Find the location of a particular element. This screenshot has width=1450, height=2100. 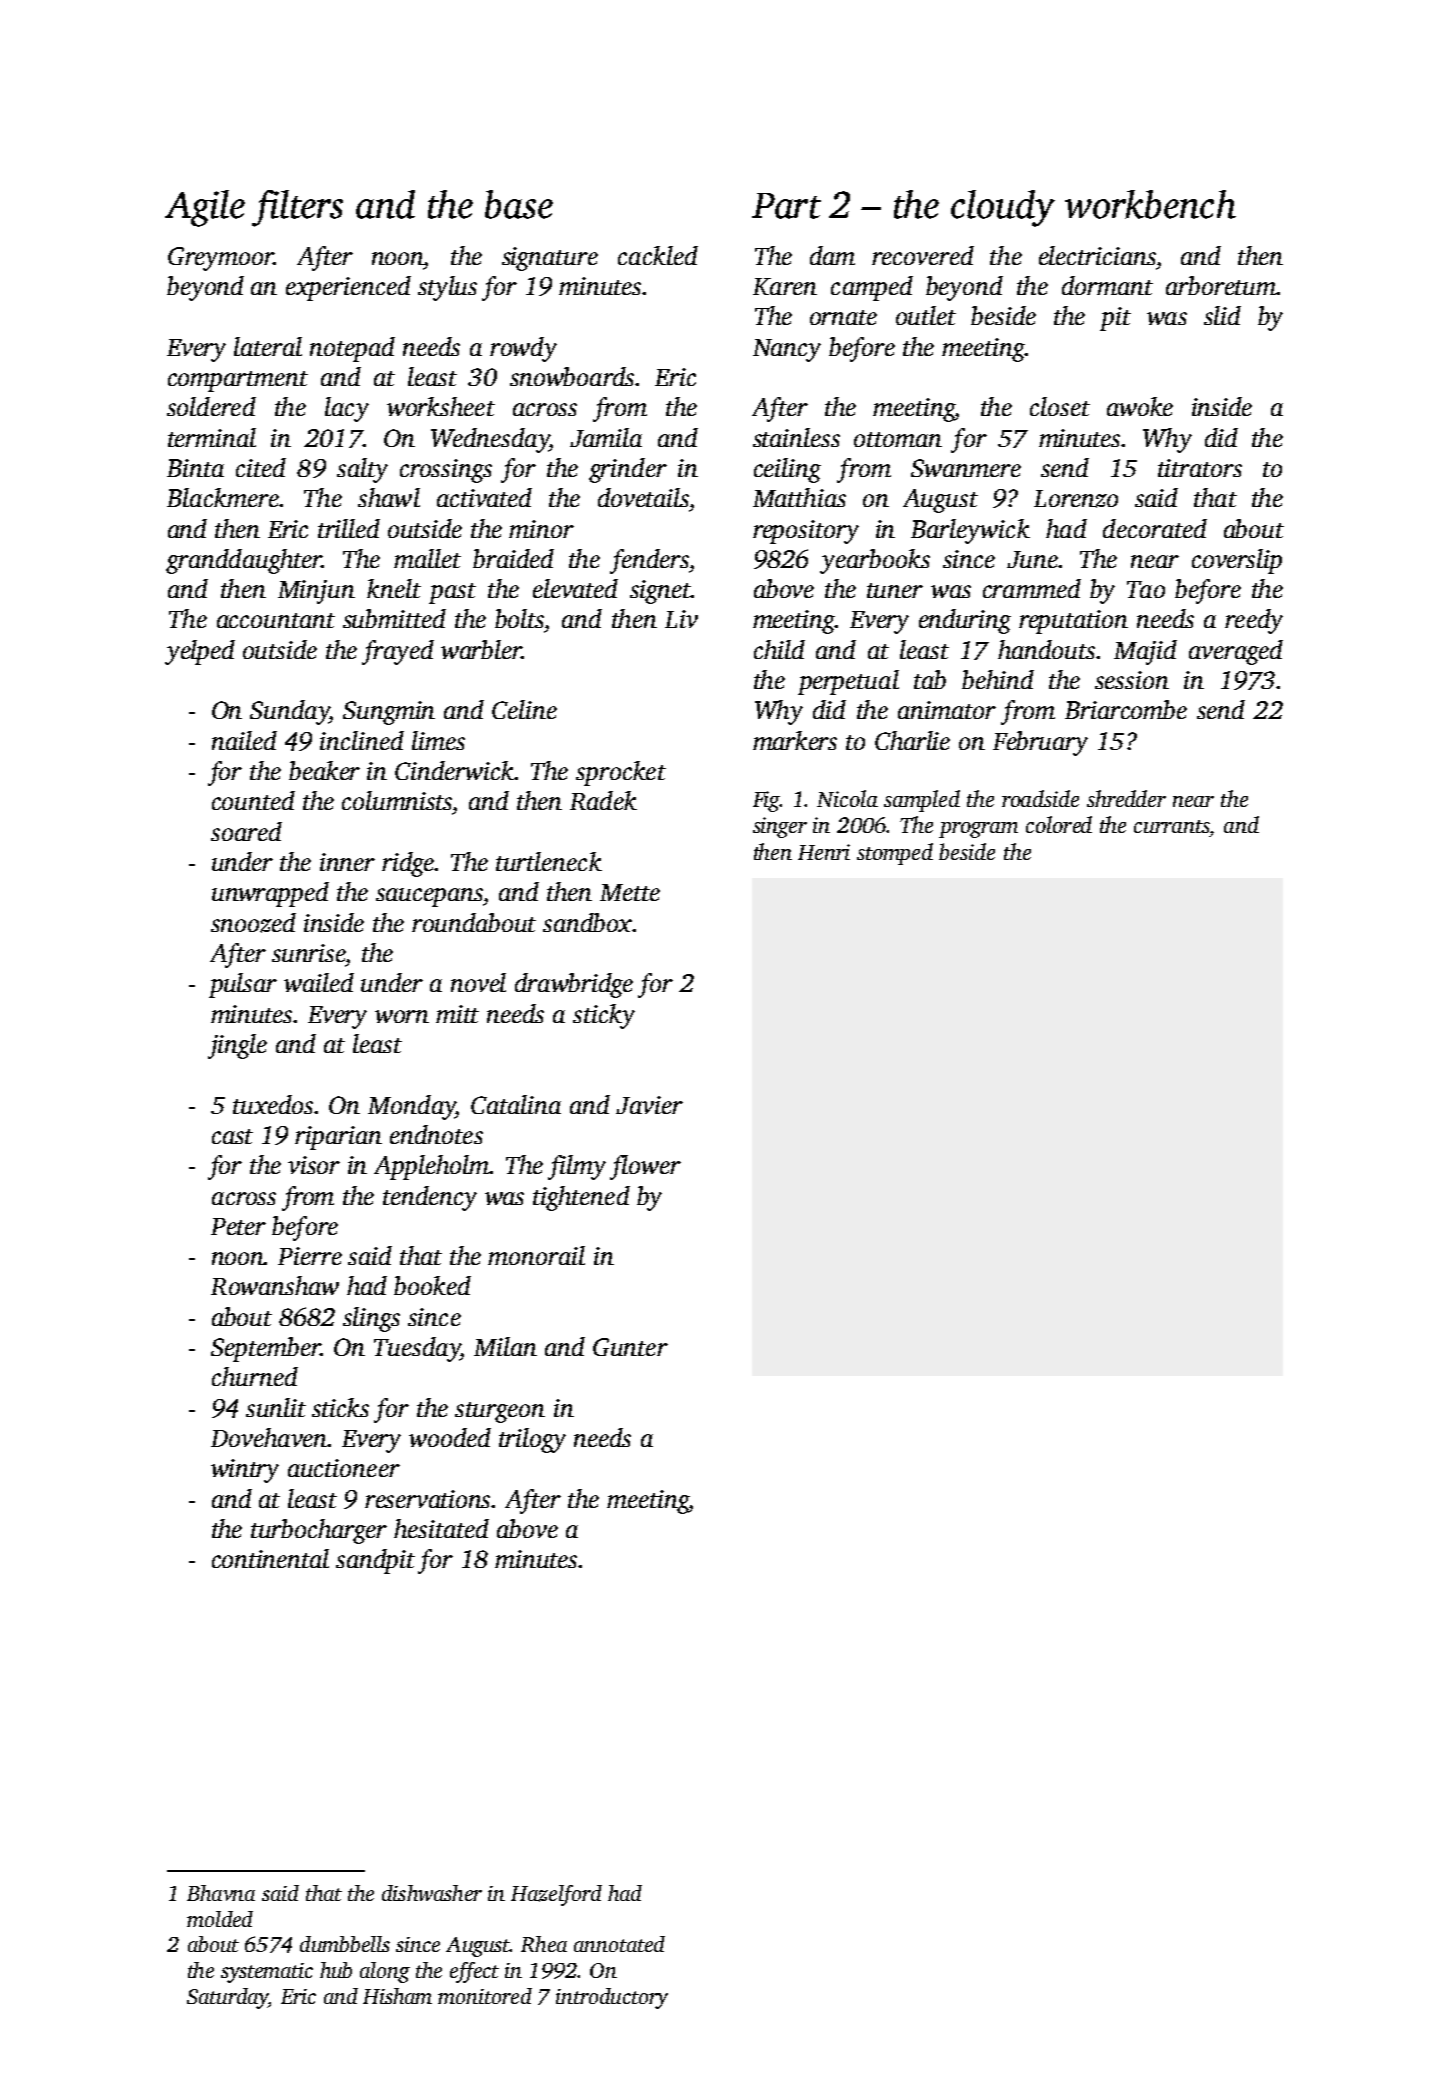

wintry is located at coordinates (245, 1471).
